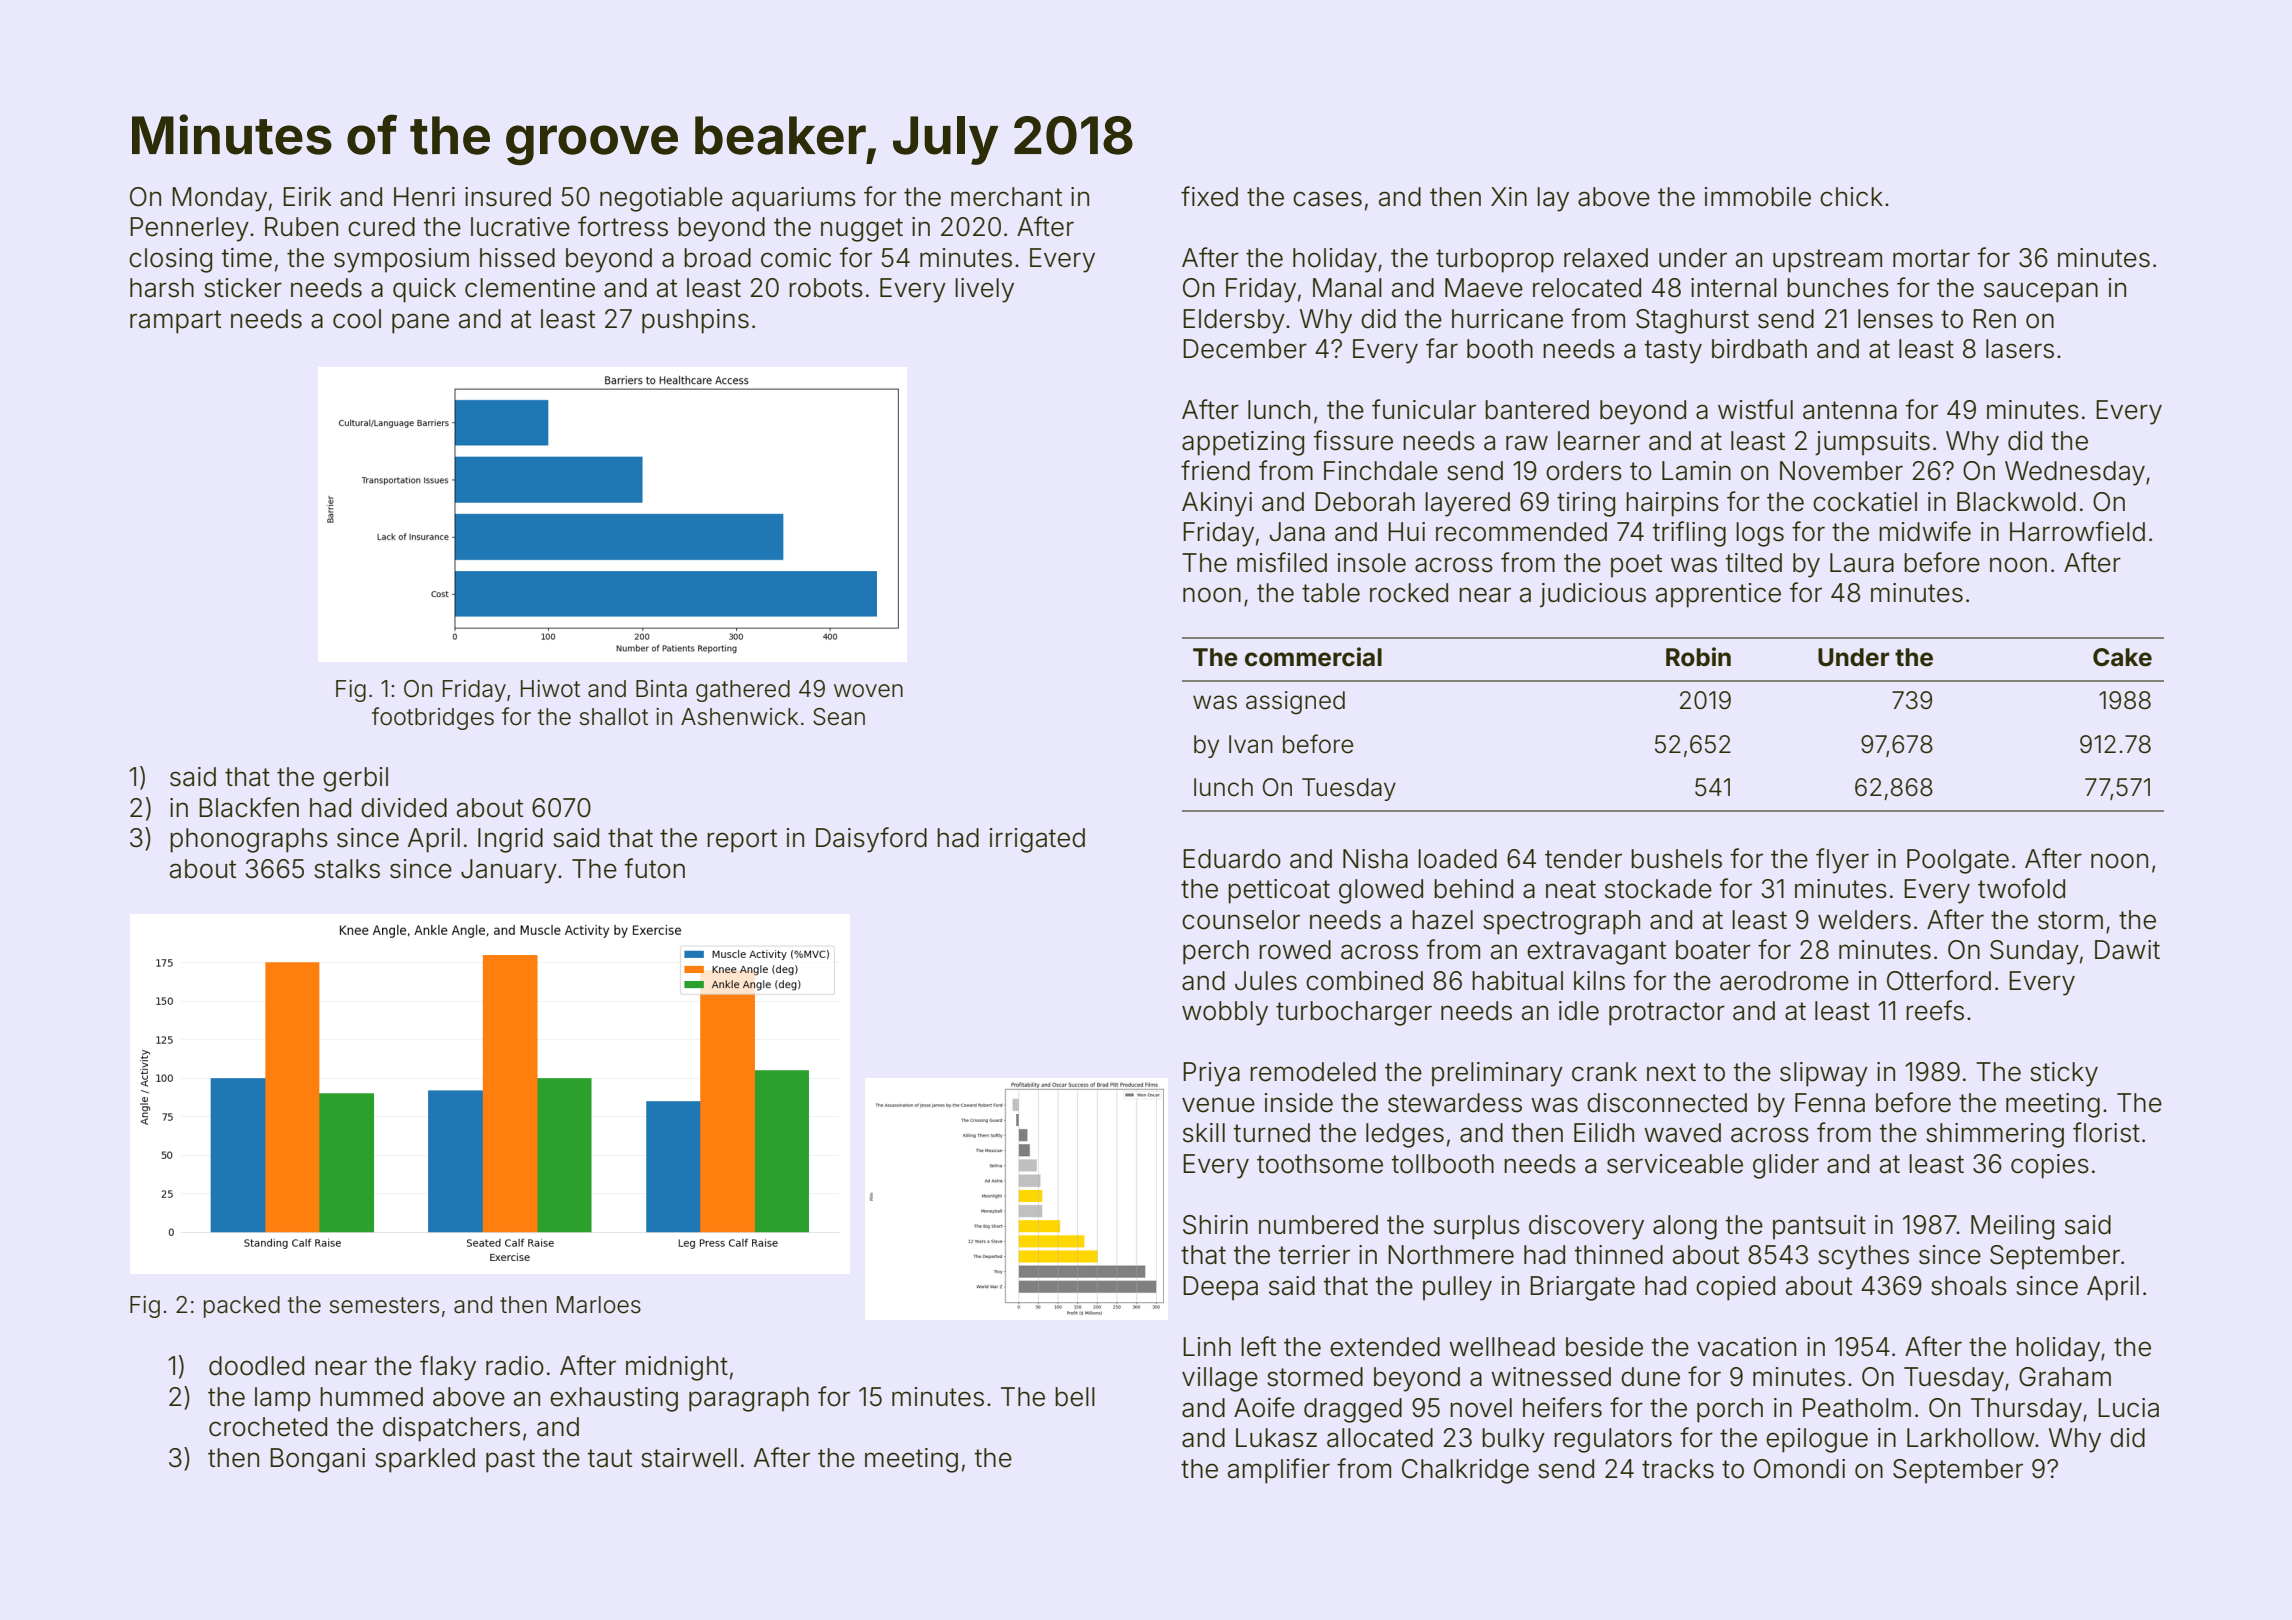 The height and width of the document is (1620, 2292). I want to click on Ruben, so click(301, 227).
